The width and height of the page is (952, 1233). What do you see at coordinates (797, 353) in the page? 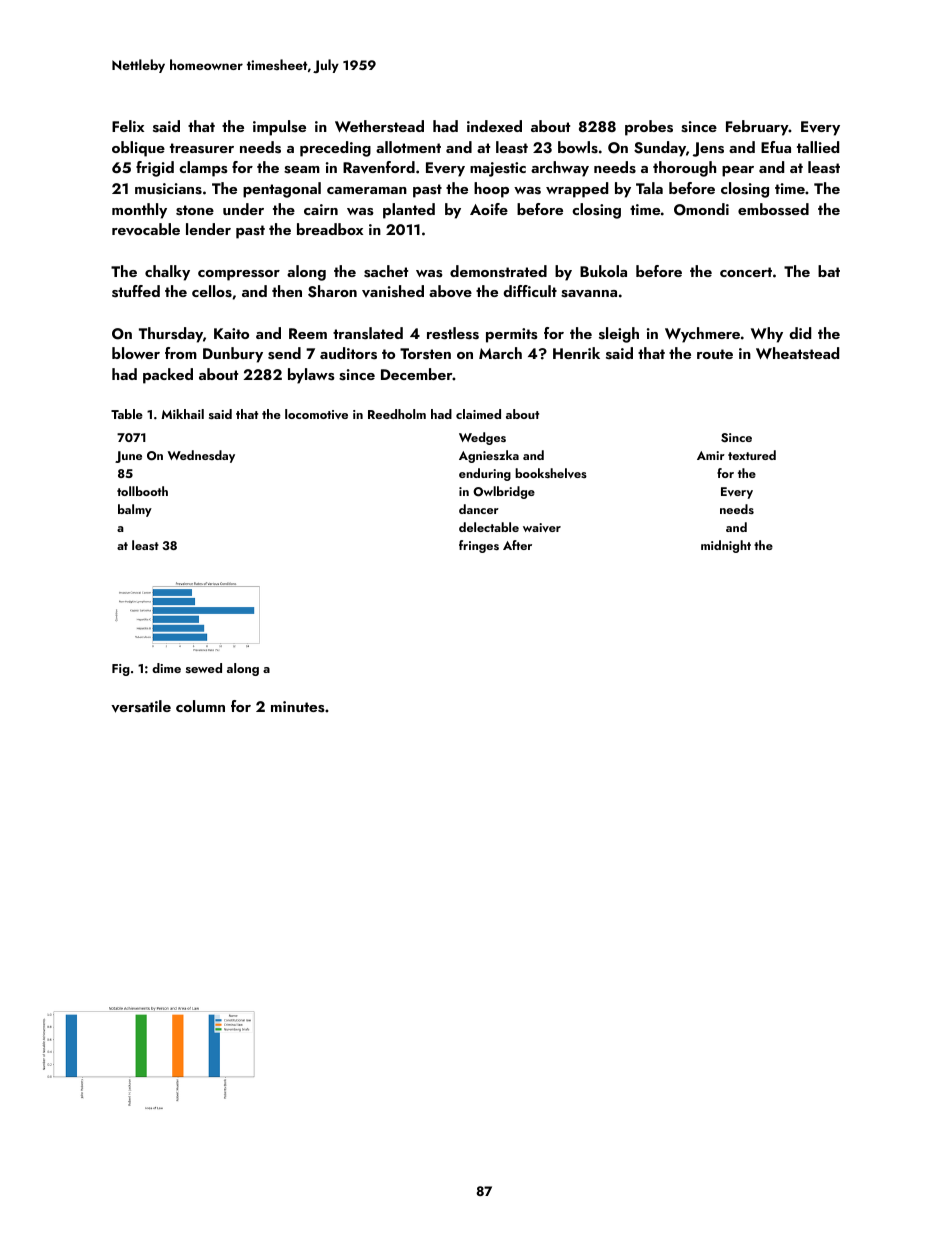
I see `Wheatstead` at bounding box center [797, 353].
